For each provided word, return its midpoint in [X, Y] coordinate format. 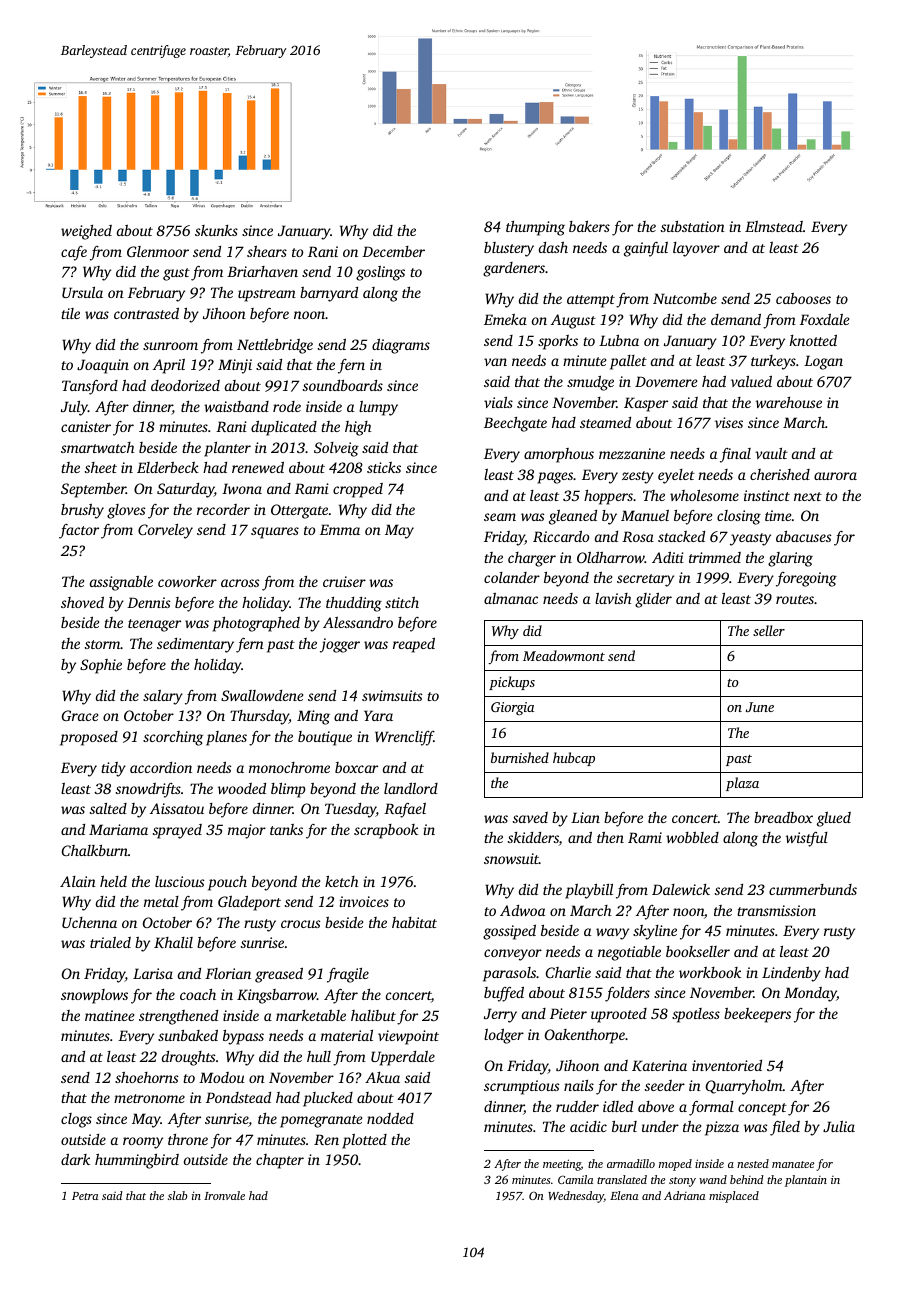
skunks [216, 230]
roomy [143, 1143]
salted [108, 808]
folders [627, 994]
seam [500, 517]
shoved [82, 602]
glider [653, 600]
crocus [300, 924]
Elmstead [774, 226]
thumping [535, 228]
